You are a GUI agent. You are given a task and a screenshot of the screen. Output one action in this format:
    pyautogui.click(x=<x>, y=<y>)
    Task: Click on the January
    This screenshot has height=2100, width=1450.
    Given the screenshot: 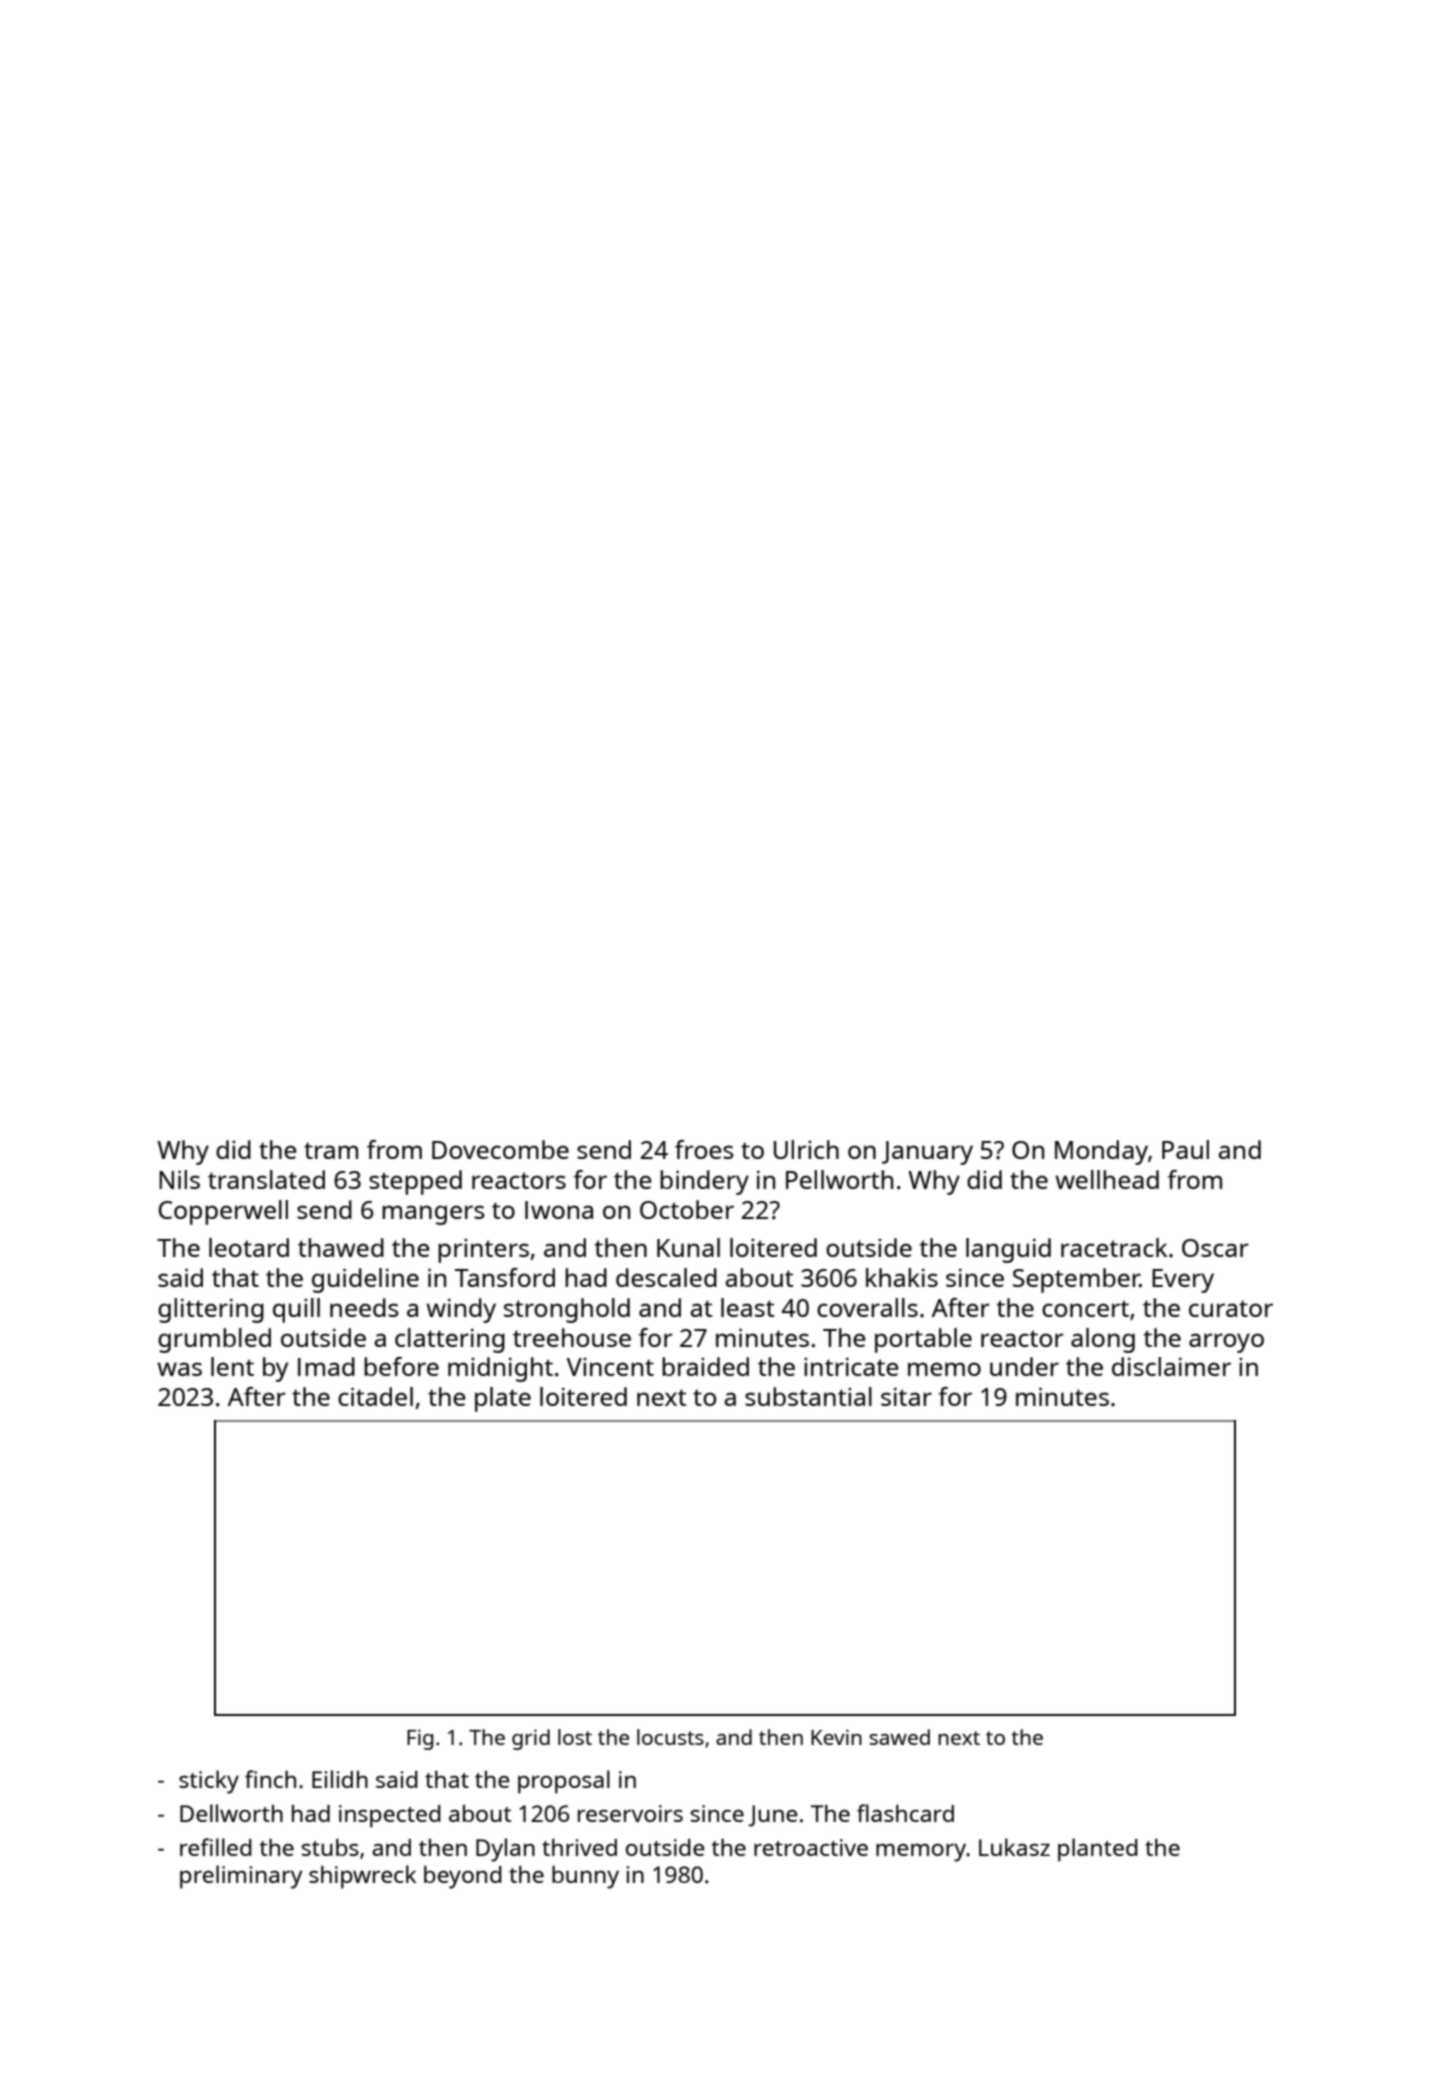 What is the action you would take?
    pyautogui.click(x=927, y=1153)
